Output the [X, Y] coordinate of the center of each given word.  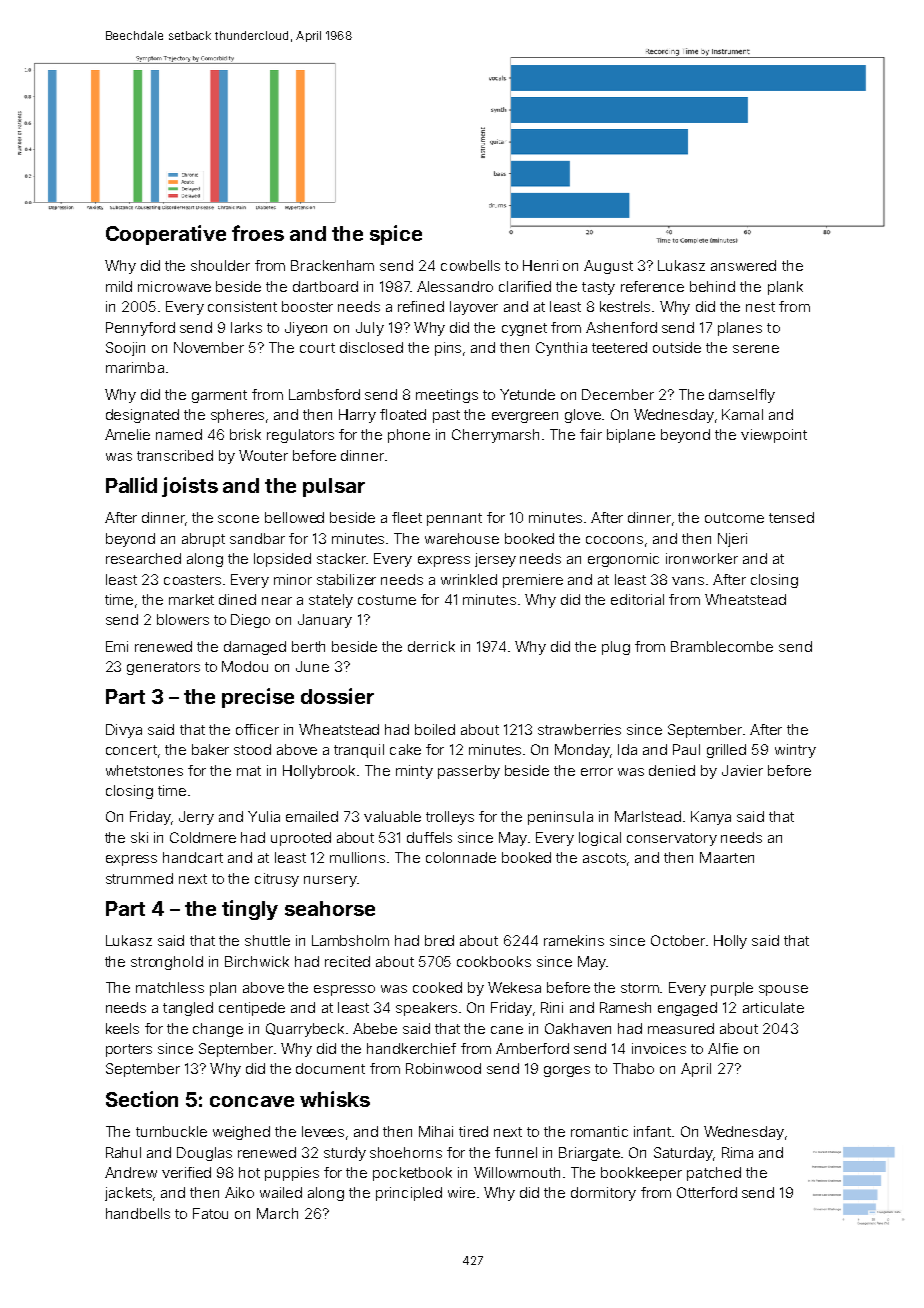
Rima [737, 1152]
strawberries [579, 729]
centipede [252, 1009]
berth [308, 646]
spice [396, 235]
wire [461, 1192]
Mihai [436, 1131]
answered [743, 265]
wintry [795, 751]
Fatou [210, 1213]
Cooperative [166, 235]
